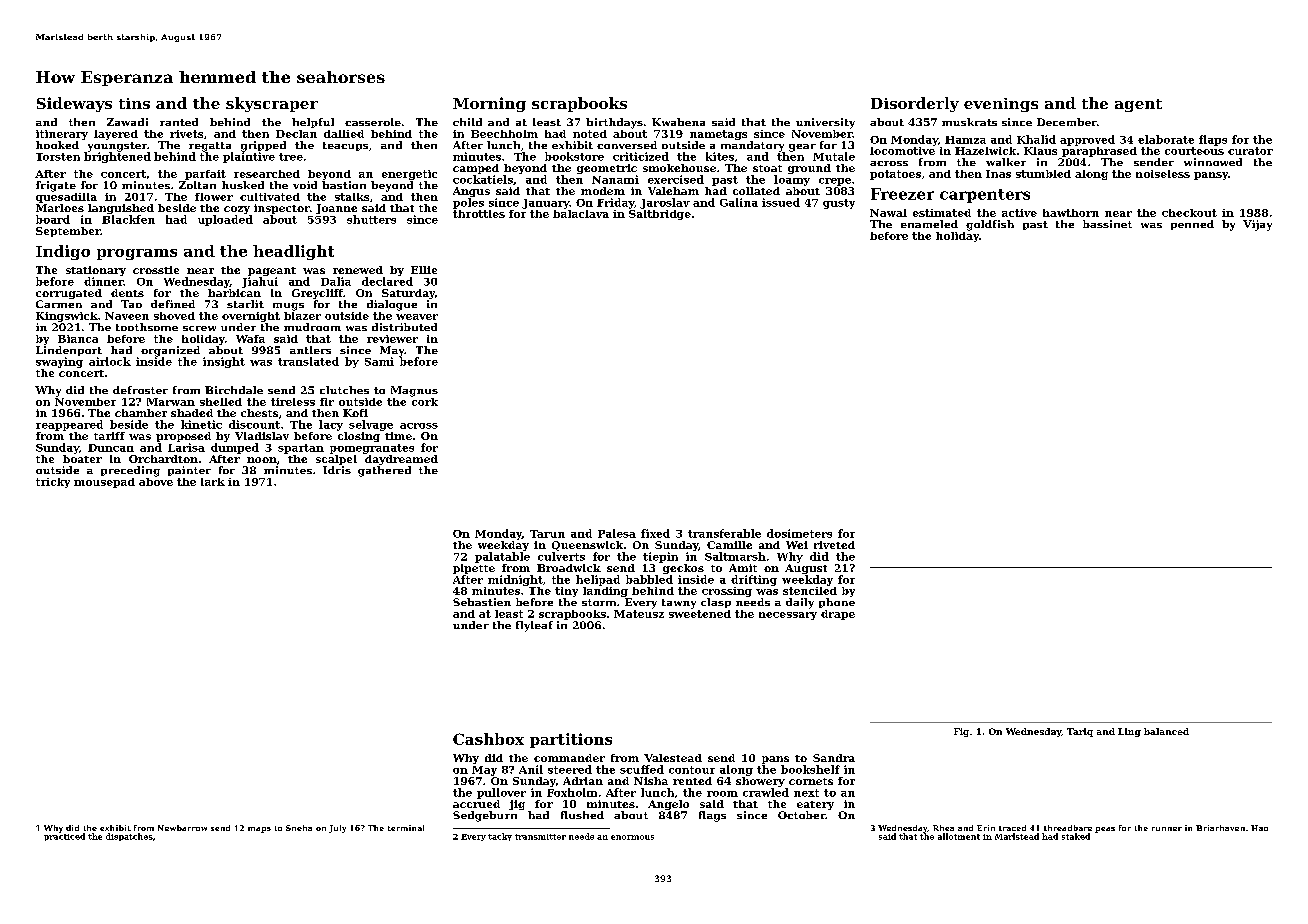  Describe the element at coordinates (834, 545) in the page. I see `riveted` at that location.
